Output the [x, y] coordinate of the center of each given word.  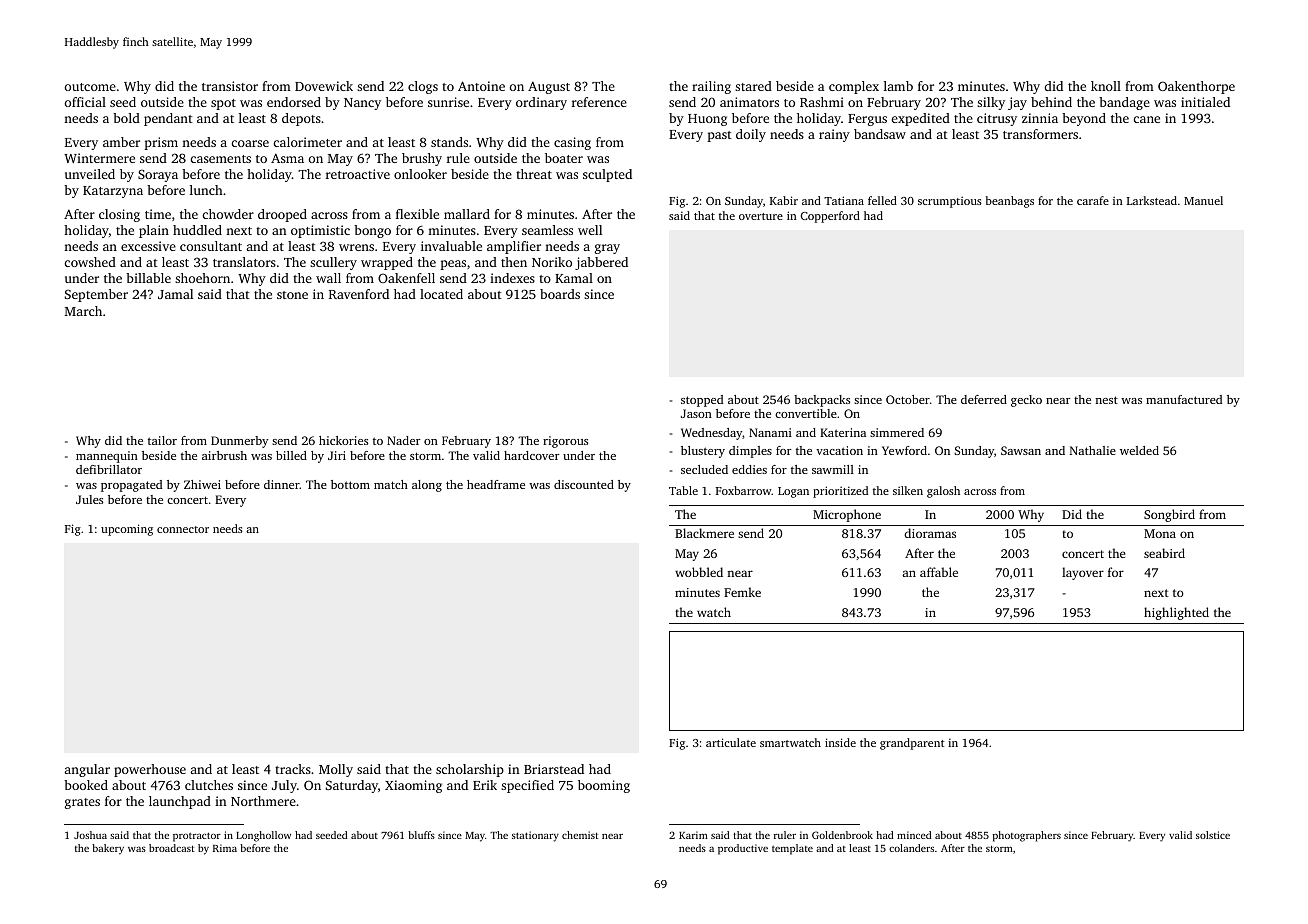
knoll [1106, 86]
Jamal [175, 294]
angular [87, 770]
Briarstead [554, 769]
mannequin [107, 457]
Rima [225, 848]
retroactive [358, 174]
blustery [703, 452]
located [441, 294]
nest [1107, 400]
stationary [535, 836]
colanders [911, 848]
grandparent [912, 744]
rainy [834, 135]
